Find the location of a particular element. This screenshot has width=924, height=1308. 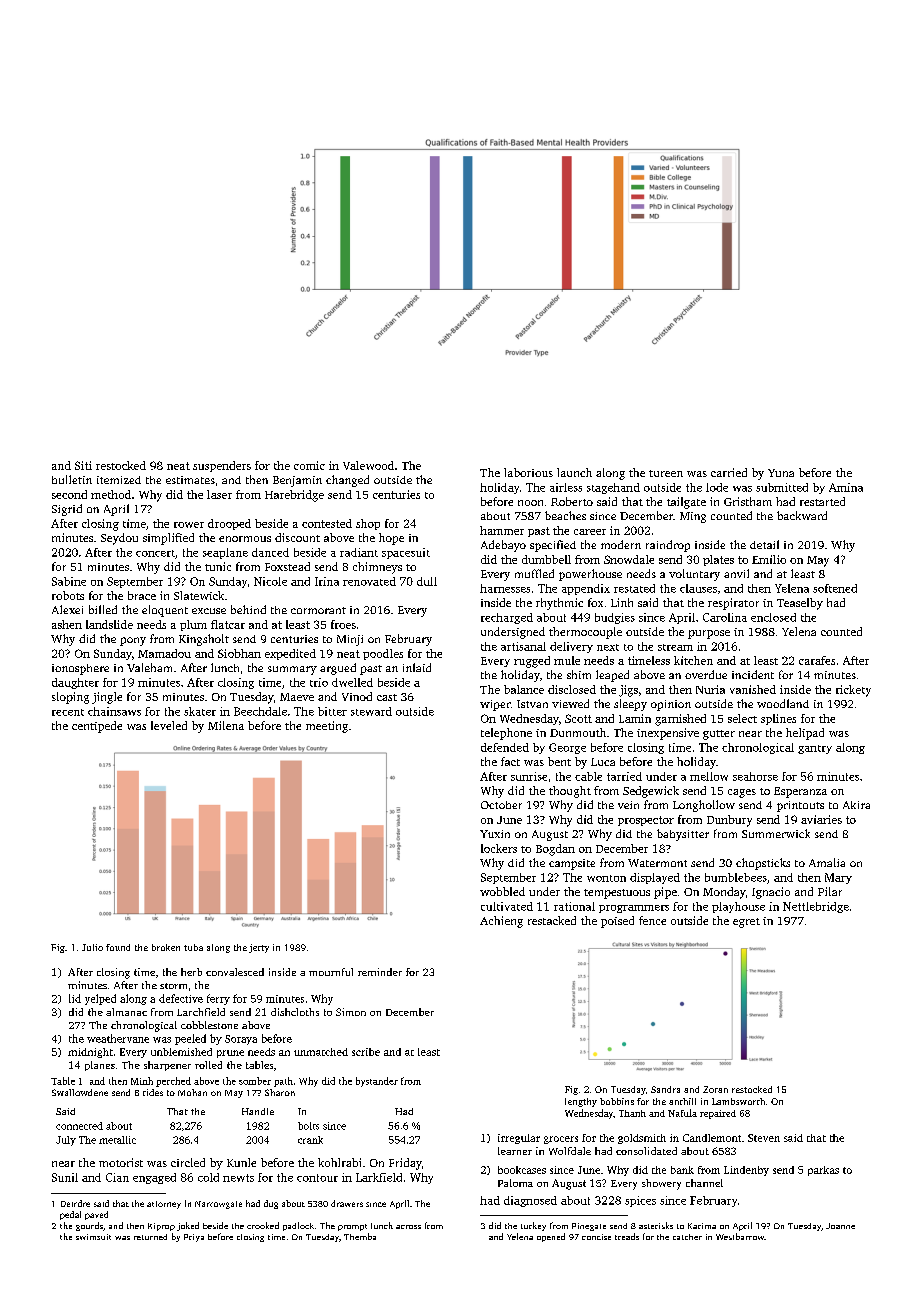

Adebayo is located at coordinates (503, 546).
